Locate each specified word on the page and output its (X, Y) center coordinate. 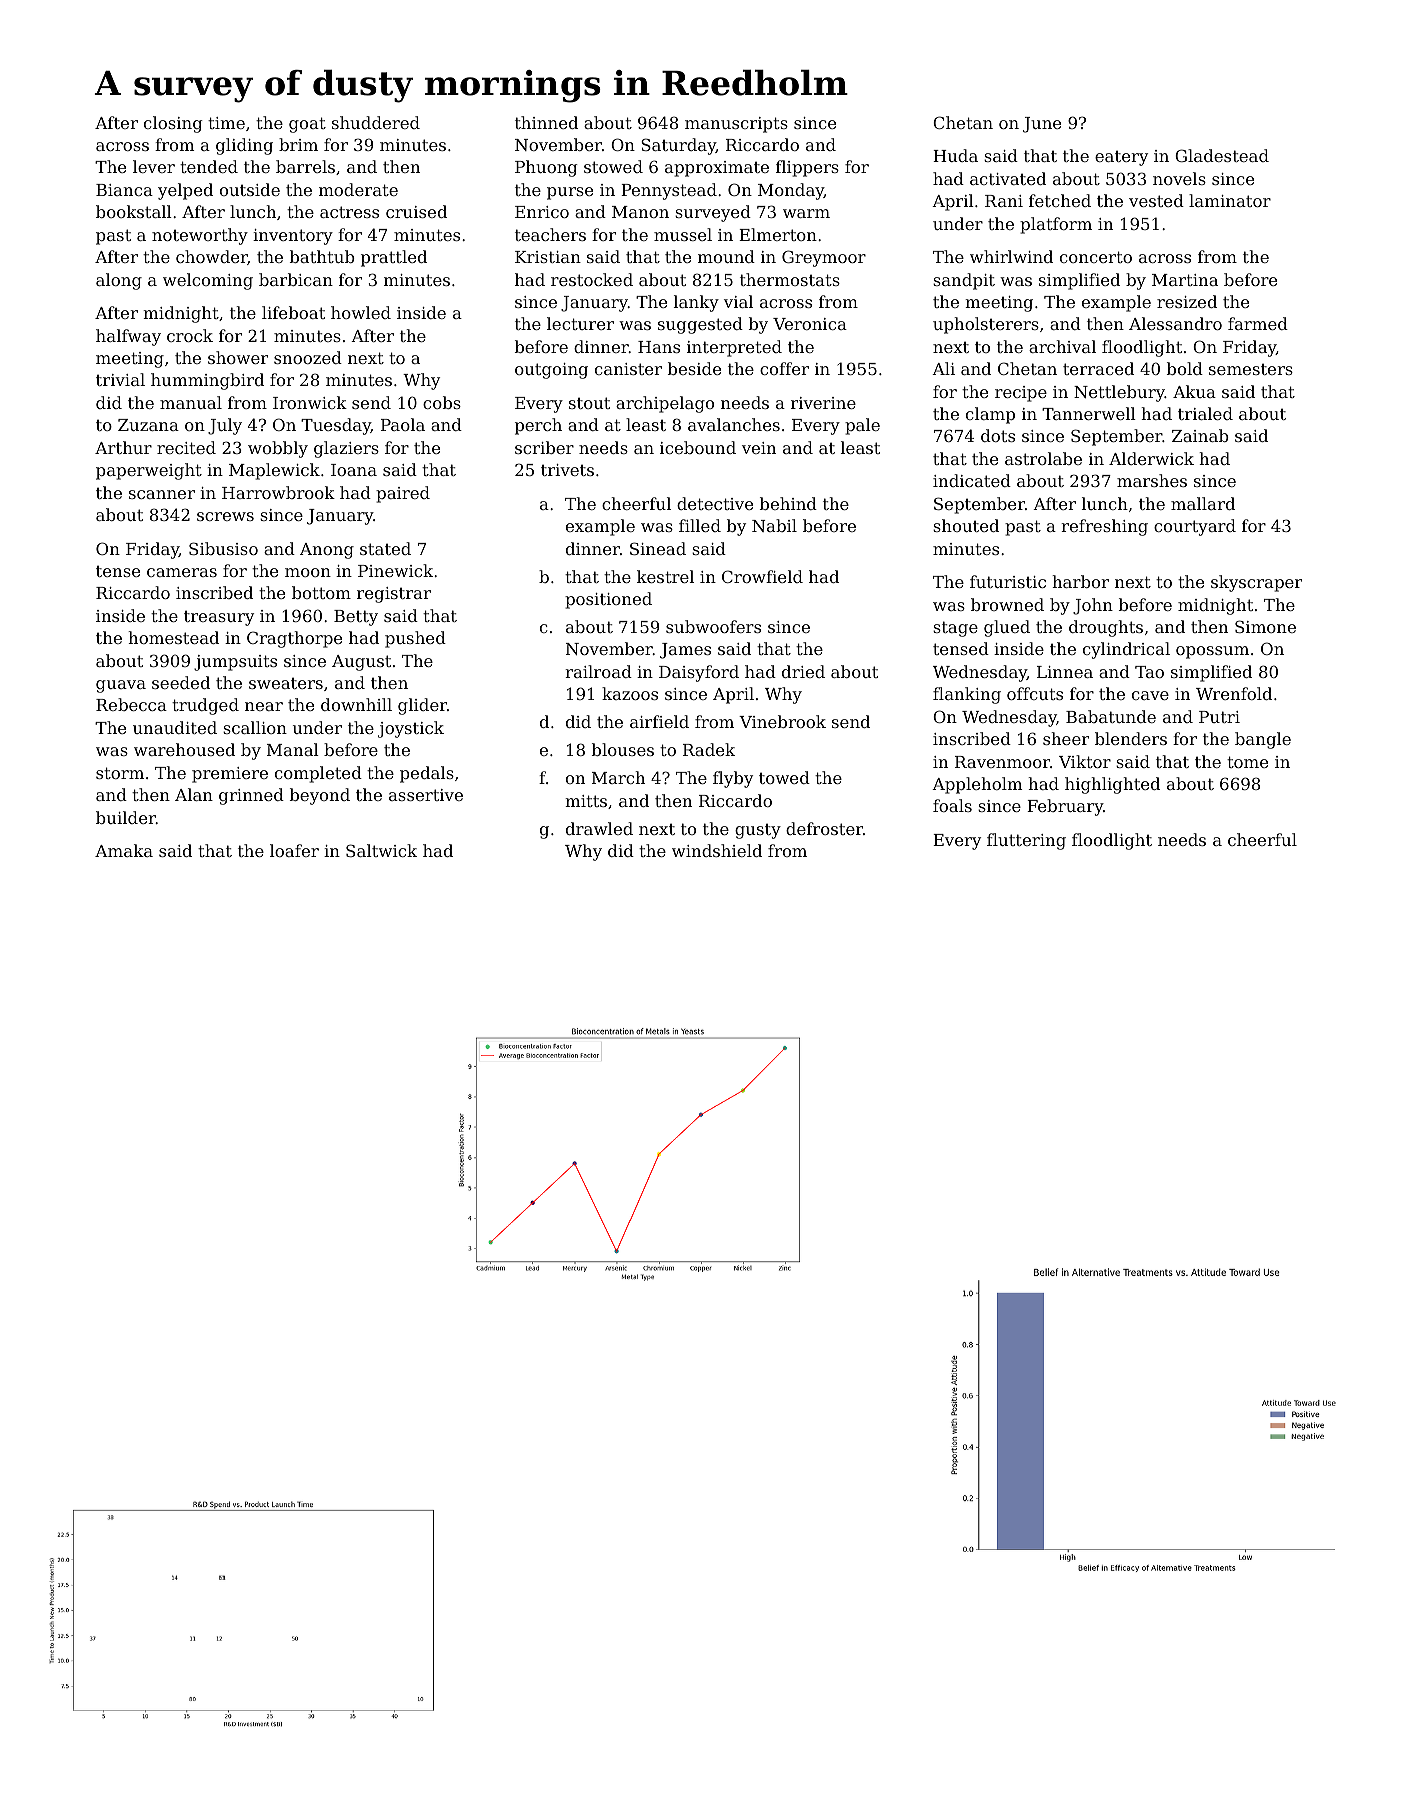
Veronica (810, 324)
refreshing (1104, 527)
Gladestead (1222, 155)
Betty (356, 618)
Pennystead (669, 191)
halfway (128, 337)
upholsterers (986, 325)
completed (318, 774)
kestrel (665, 576)
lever (154, 166)
